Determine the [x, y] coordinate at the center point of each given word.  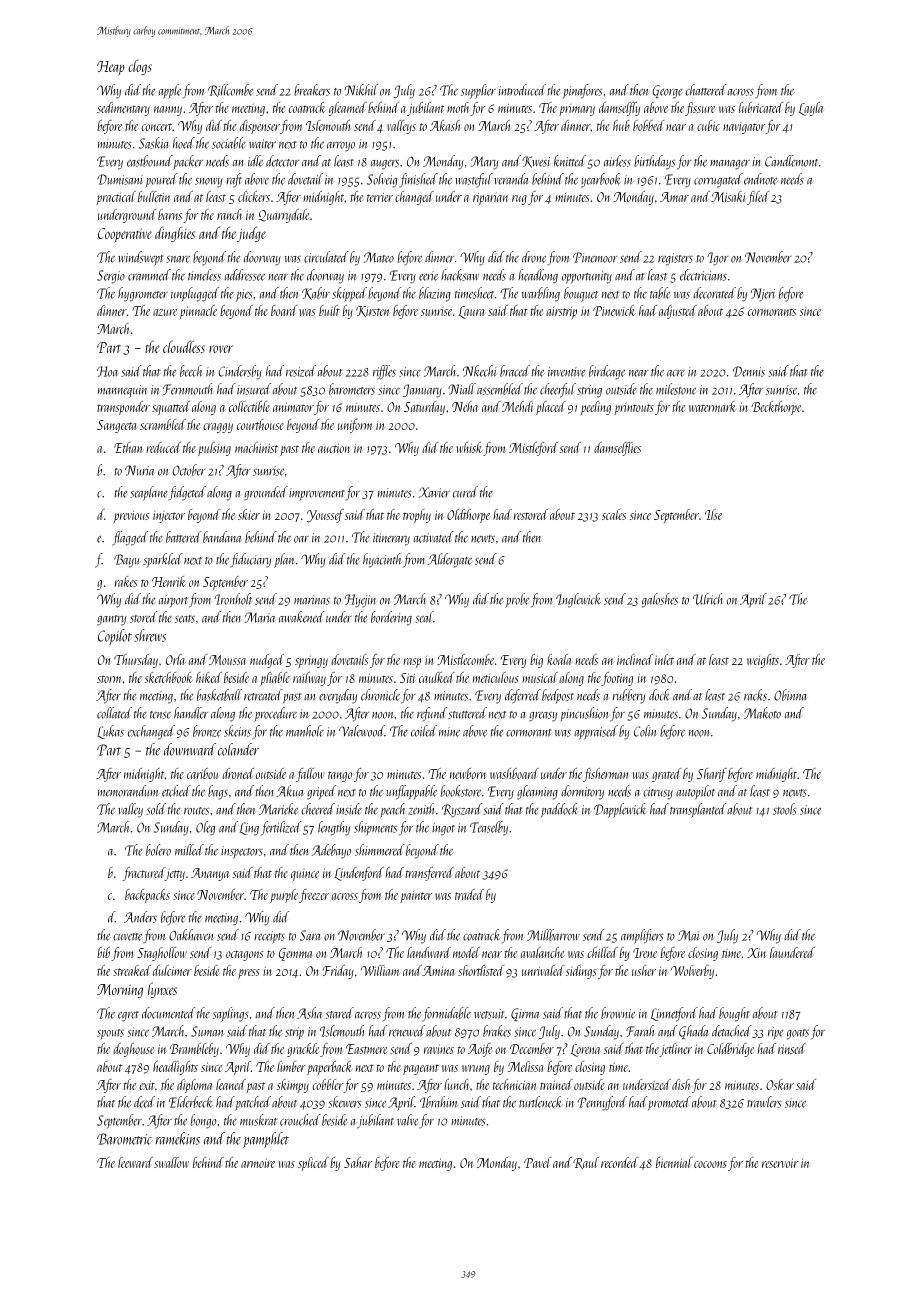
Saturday [424, 408]
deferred [523, 696]
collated [114, 713]
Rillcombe [230, 90]
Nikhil [361, 90]
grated [667, 775]
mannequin [122, 391]
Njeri [763, 294]
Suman [207, 1031]
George [667, 92]
